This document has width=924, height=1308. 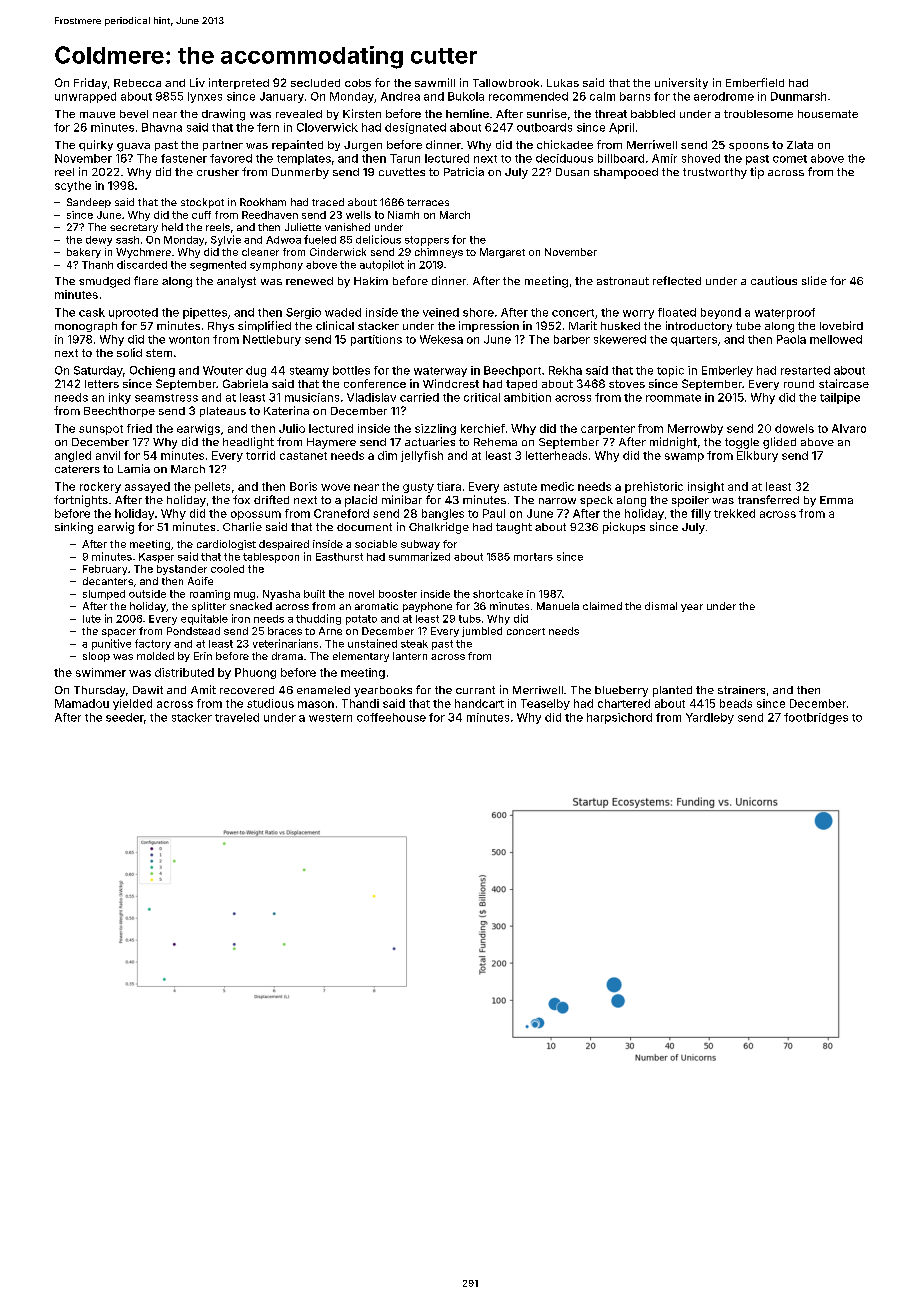 What do you see at coordinates (805, 370) in the document?
I see `restarted` at bounding box center [805, 370].
